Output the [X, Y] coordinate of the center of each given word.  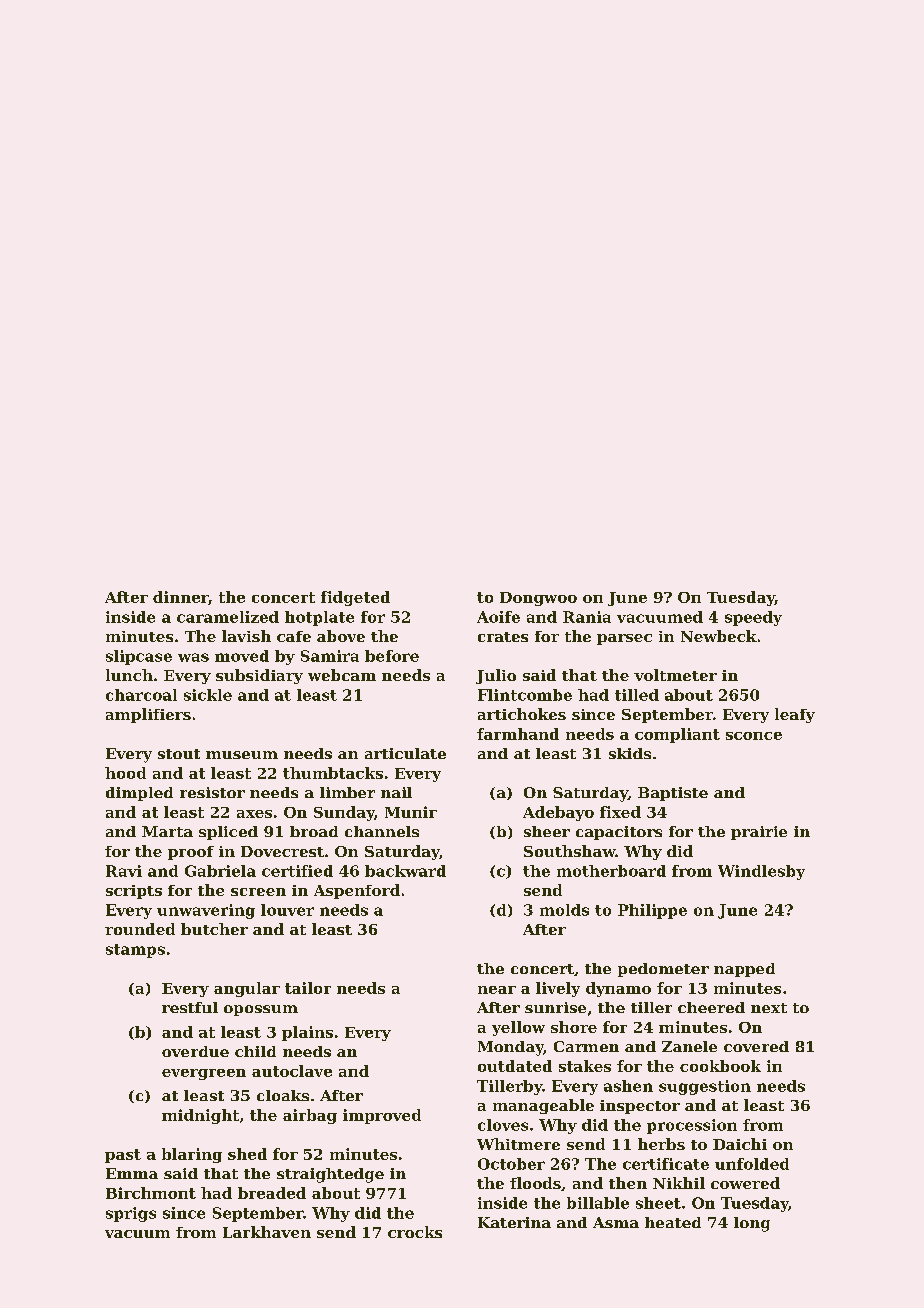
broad [314, 831]
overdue [195, 1051]
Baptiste [673, 794]
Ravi [124, 871]
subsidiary [259, 676]
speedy [753, 618]
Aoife [498, 617]
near [497, 990]
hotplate [319, 618]
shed [247, 1154]
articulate [405, 753]
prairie [759, 833]
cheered [711, 1007]
